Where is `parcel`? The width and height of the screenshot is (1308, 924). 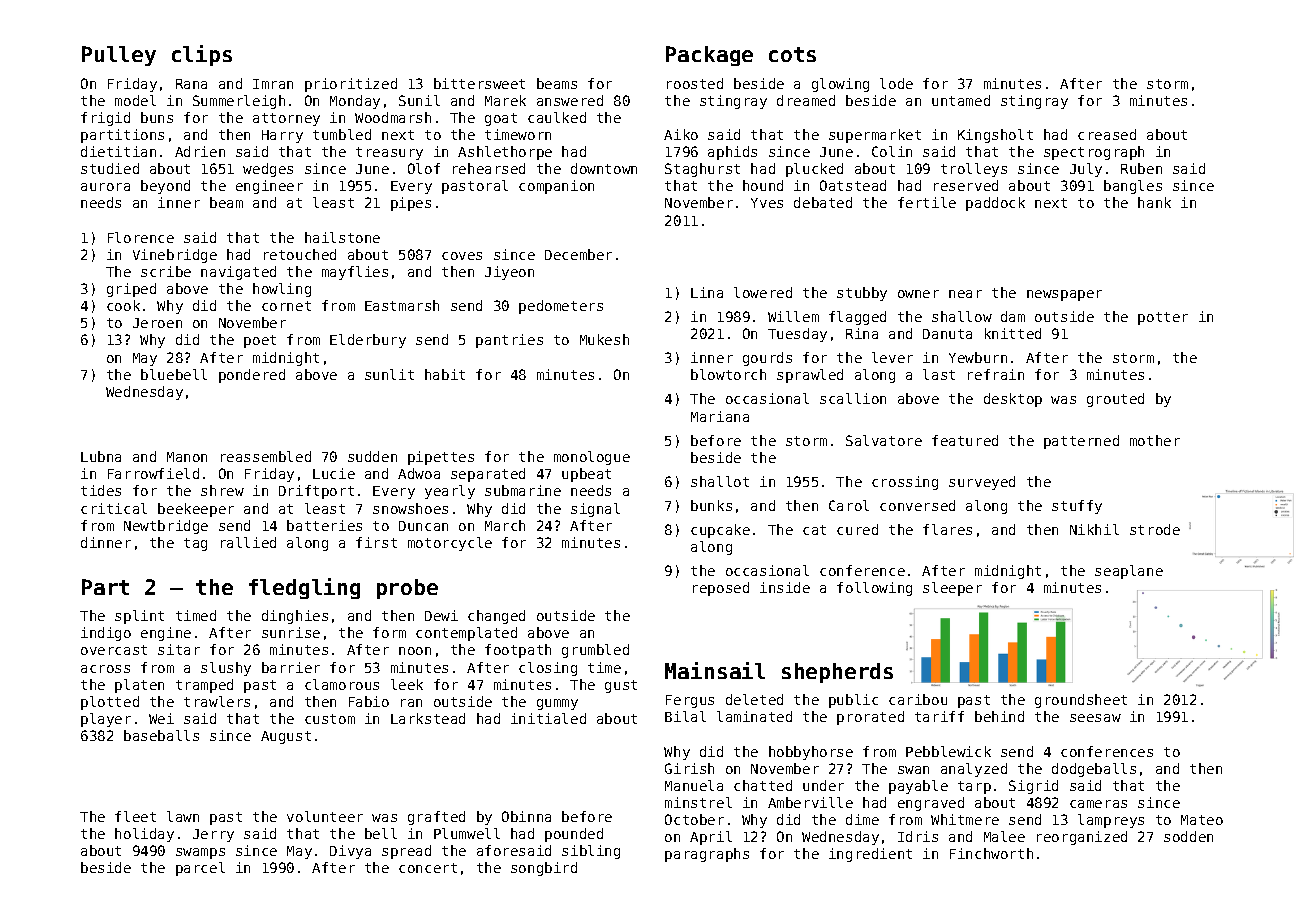 parcel is located at coordinates (200, 869).
